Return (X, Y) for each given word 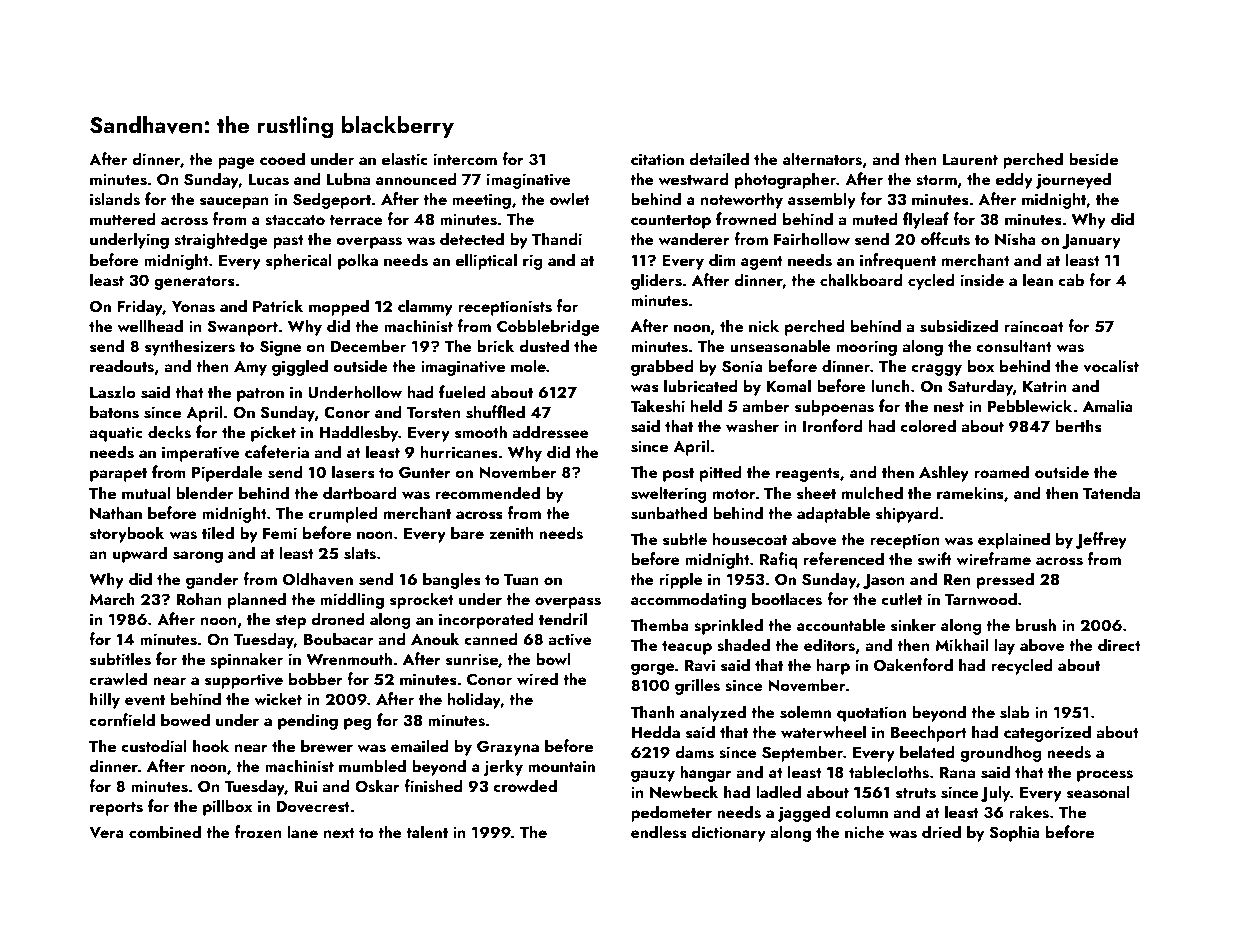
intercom (465, 159)
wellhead (150, 325)
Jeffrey (1101, 540)
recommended (487, 492)
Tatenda (1111, 492)
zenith (511, 532)
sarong (198, 557)
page (236, 163)
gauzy (653, 776)
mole (528, 365)
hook (211, 745)
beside (1093, 159)
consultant (1014, 346)
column (861, 811)
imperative (201, 454)
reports (116, 809)
